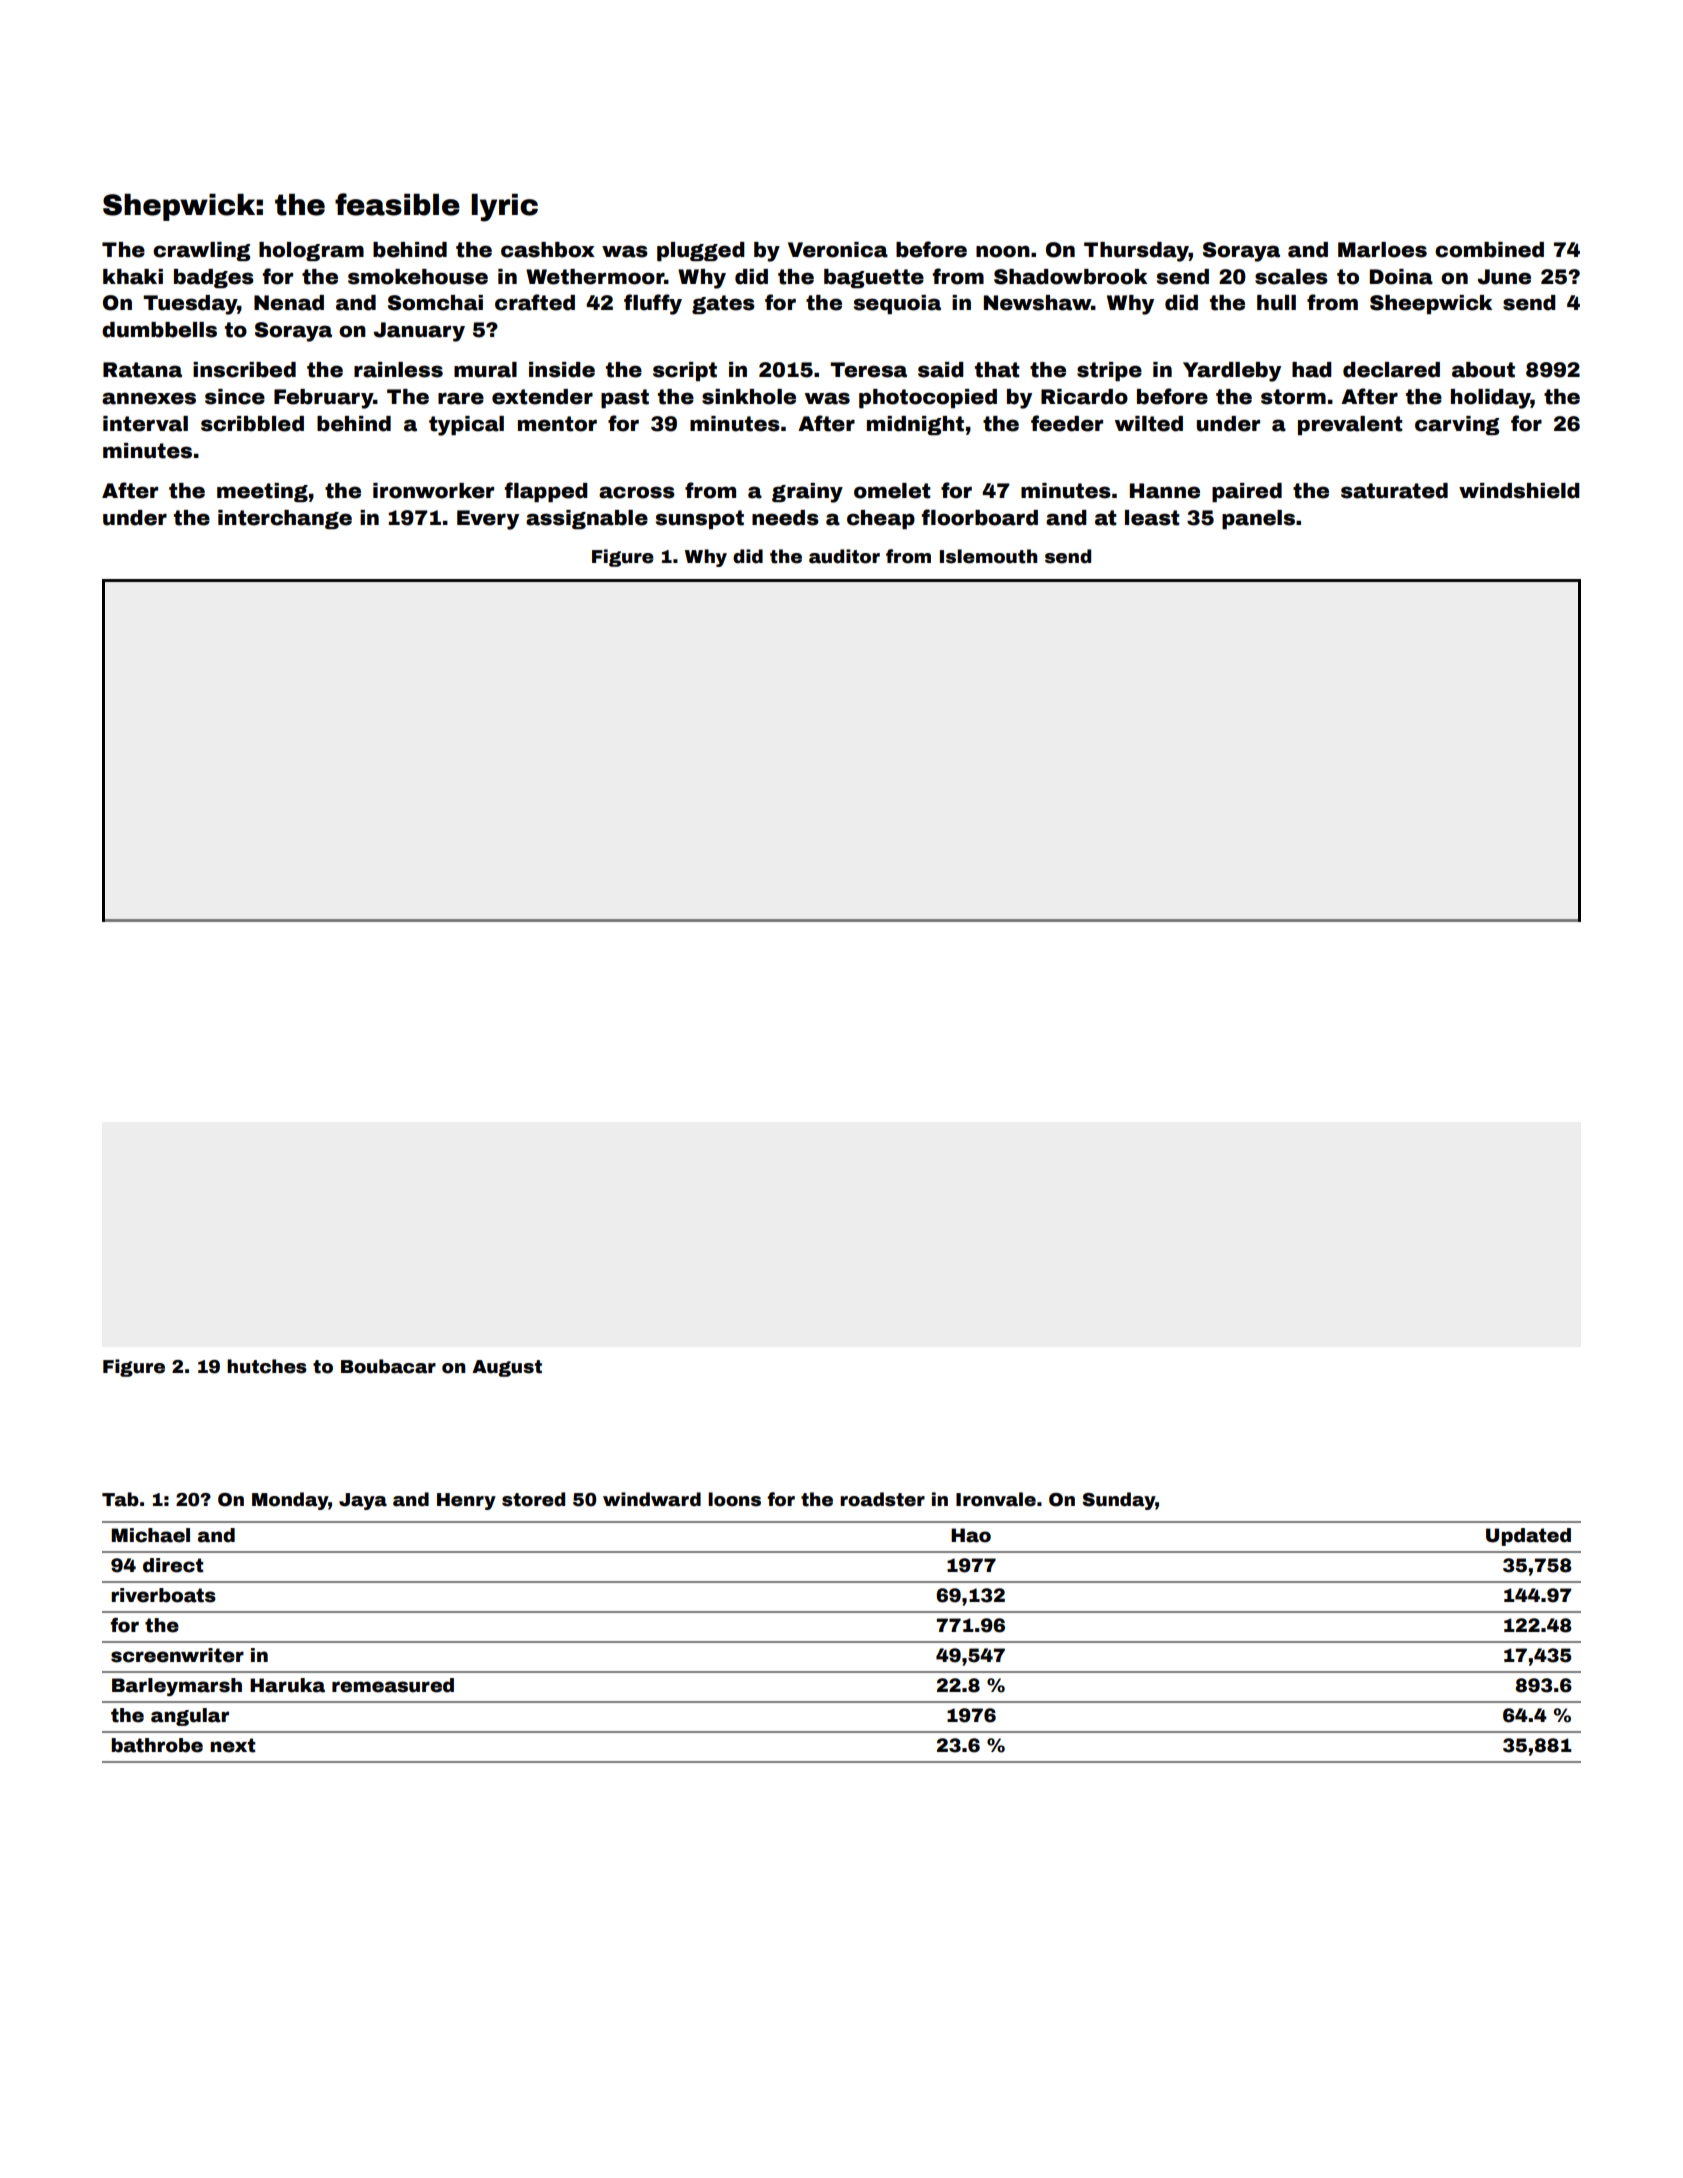 The image size is (1683, 2178). I want to click on Islemouth, so click(988, 556).
